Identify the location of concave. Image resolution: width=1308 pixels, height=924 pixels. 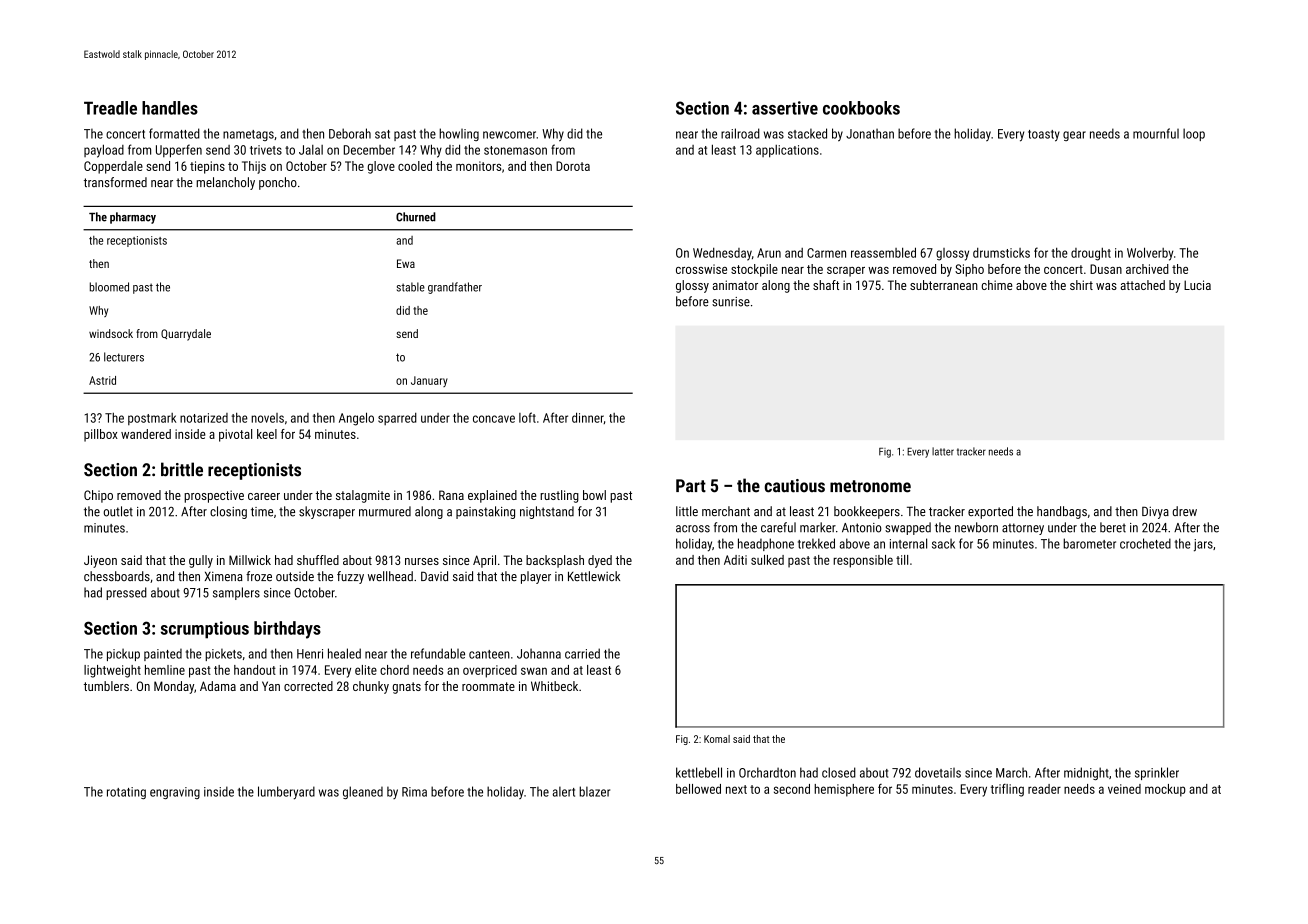
(494, 419).
